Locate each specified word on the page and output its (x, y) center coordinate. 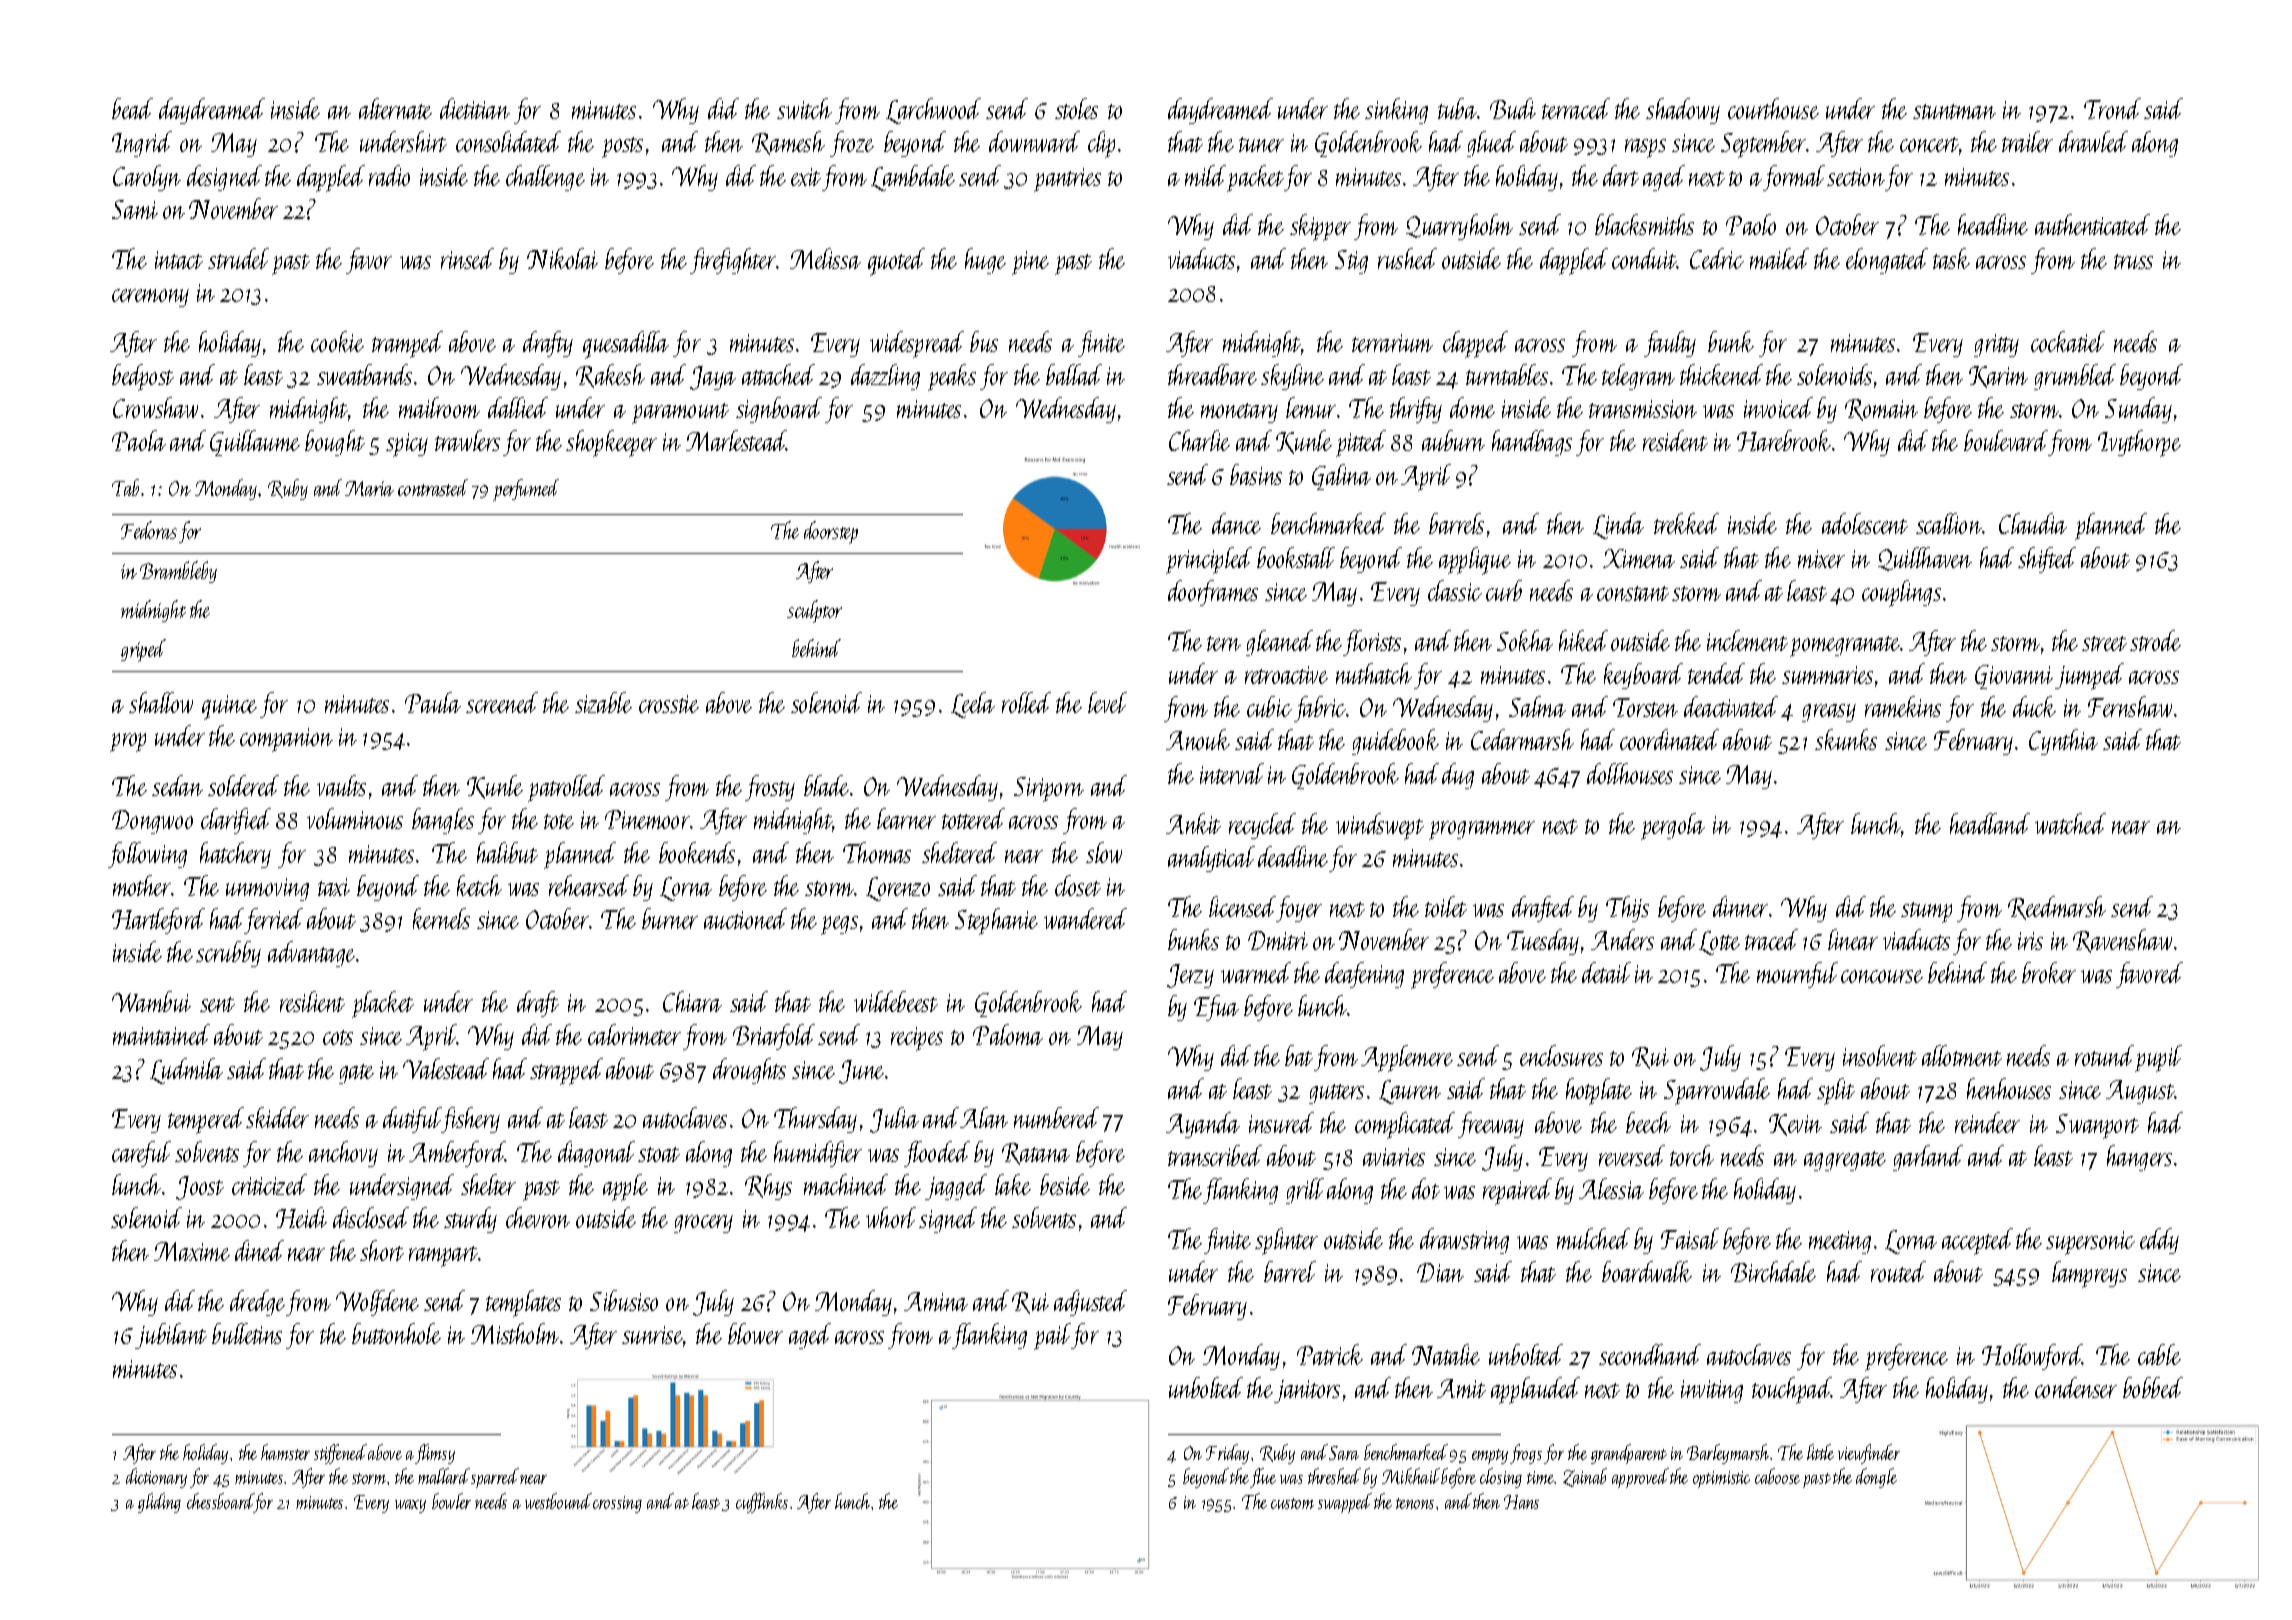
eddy (2159, 1241)
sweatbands (364, 374)
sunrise (653, 1336)
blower (755, 1333)
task (1951, 258)
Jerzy (1190, 976)
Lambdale (913, 178)
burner (670, 918)
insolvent (1880, 1055)
